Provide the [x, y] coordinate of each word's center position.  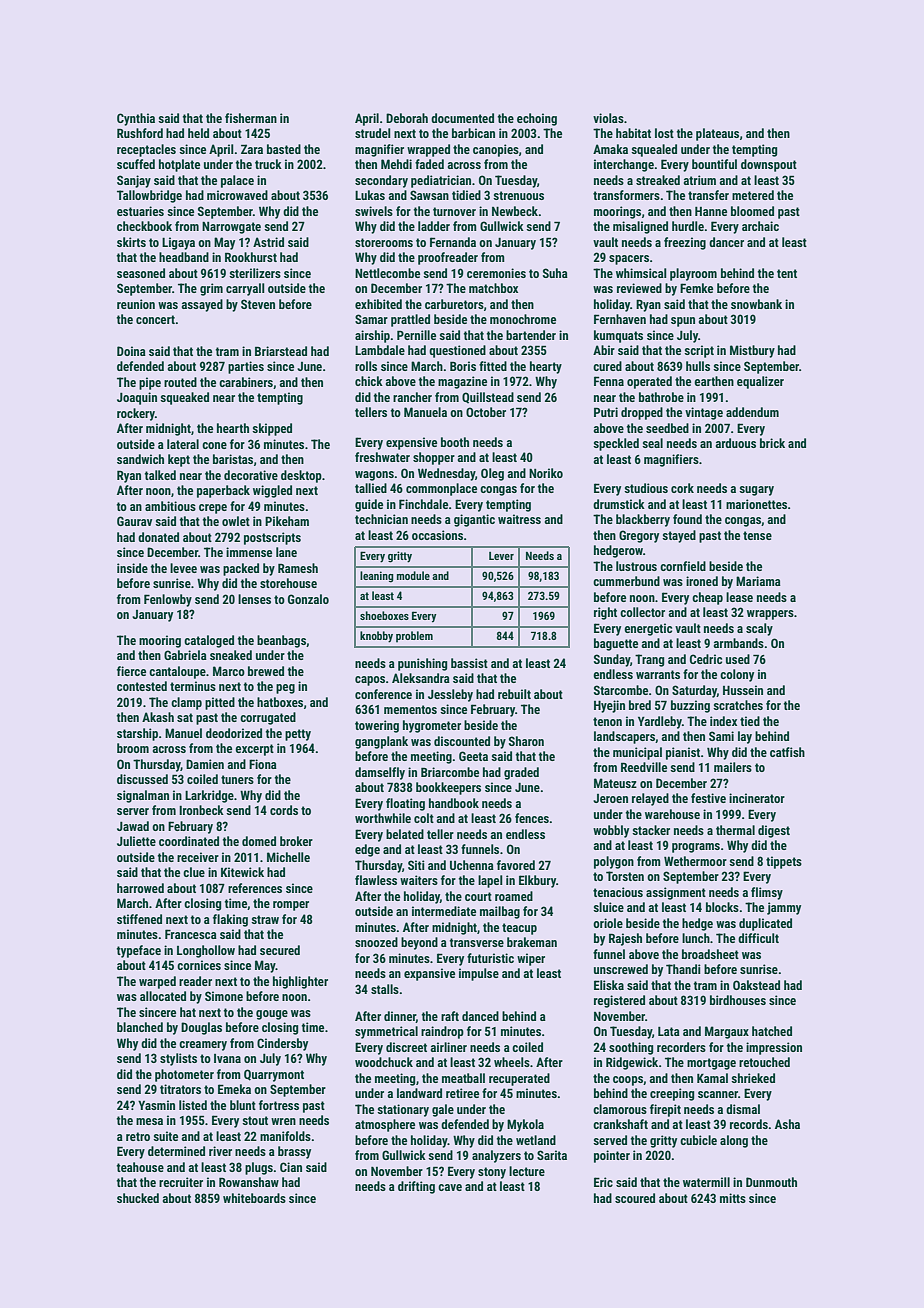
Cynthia [136, 119]
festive [708, 798]
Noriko [546, 473]
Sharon [526, 741]
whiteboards [254, 1198]
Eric [603, 1182]
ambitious [170, 506]
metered [753, 195]
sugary [756, 491]
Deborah [407, 118]
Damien [205, 764]
